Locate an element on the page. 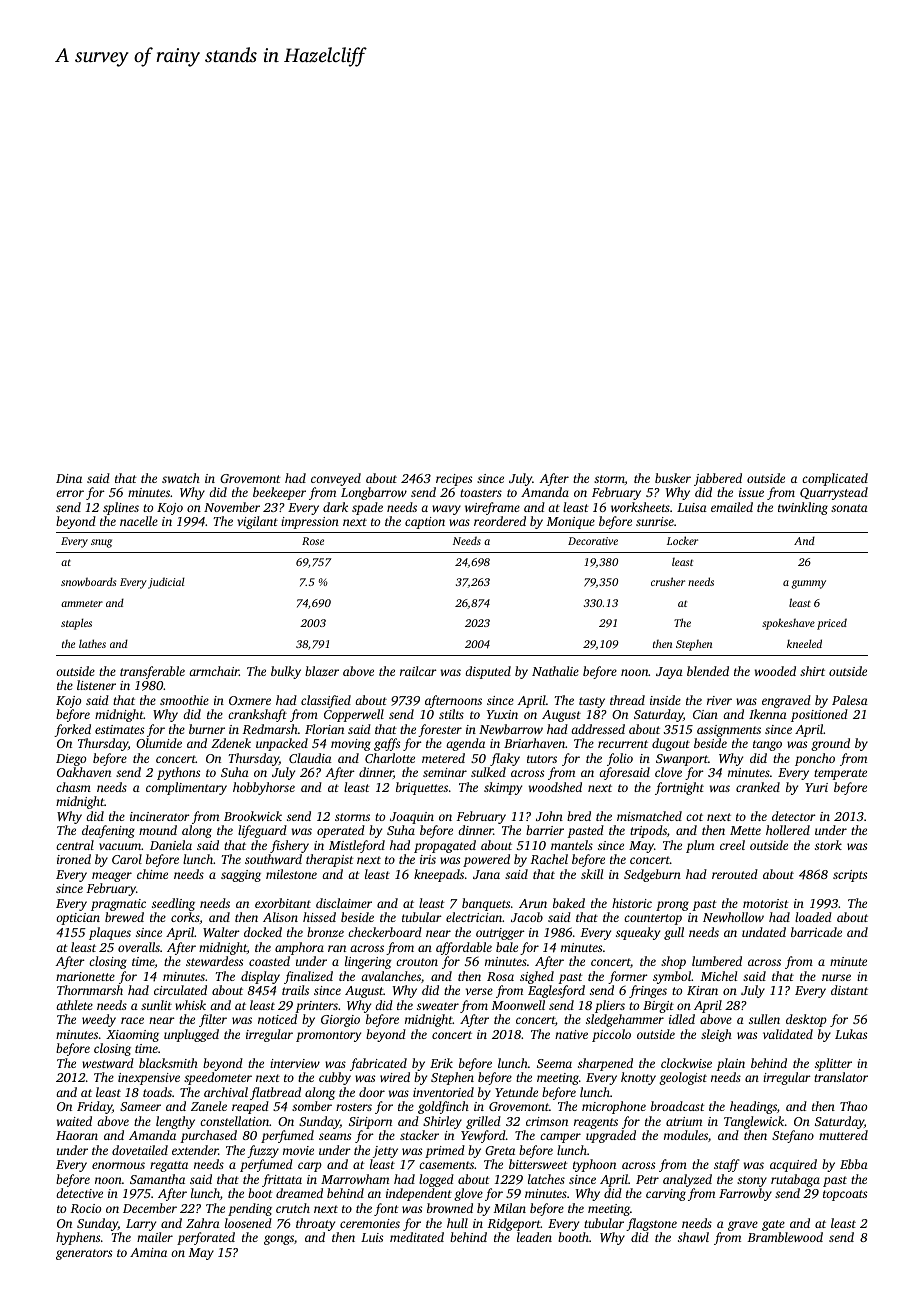 The image size is (924, 1308). disclaimer is located at coordinates (344, 903).
